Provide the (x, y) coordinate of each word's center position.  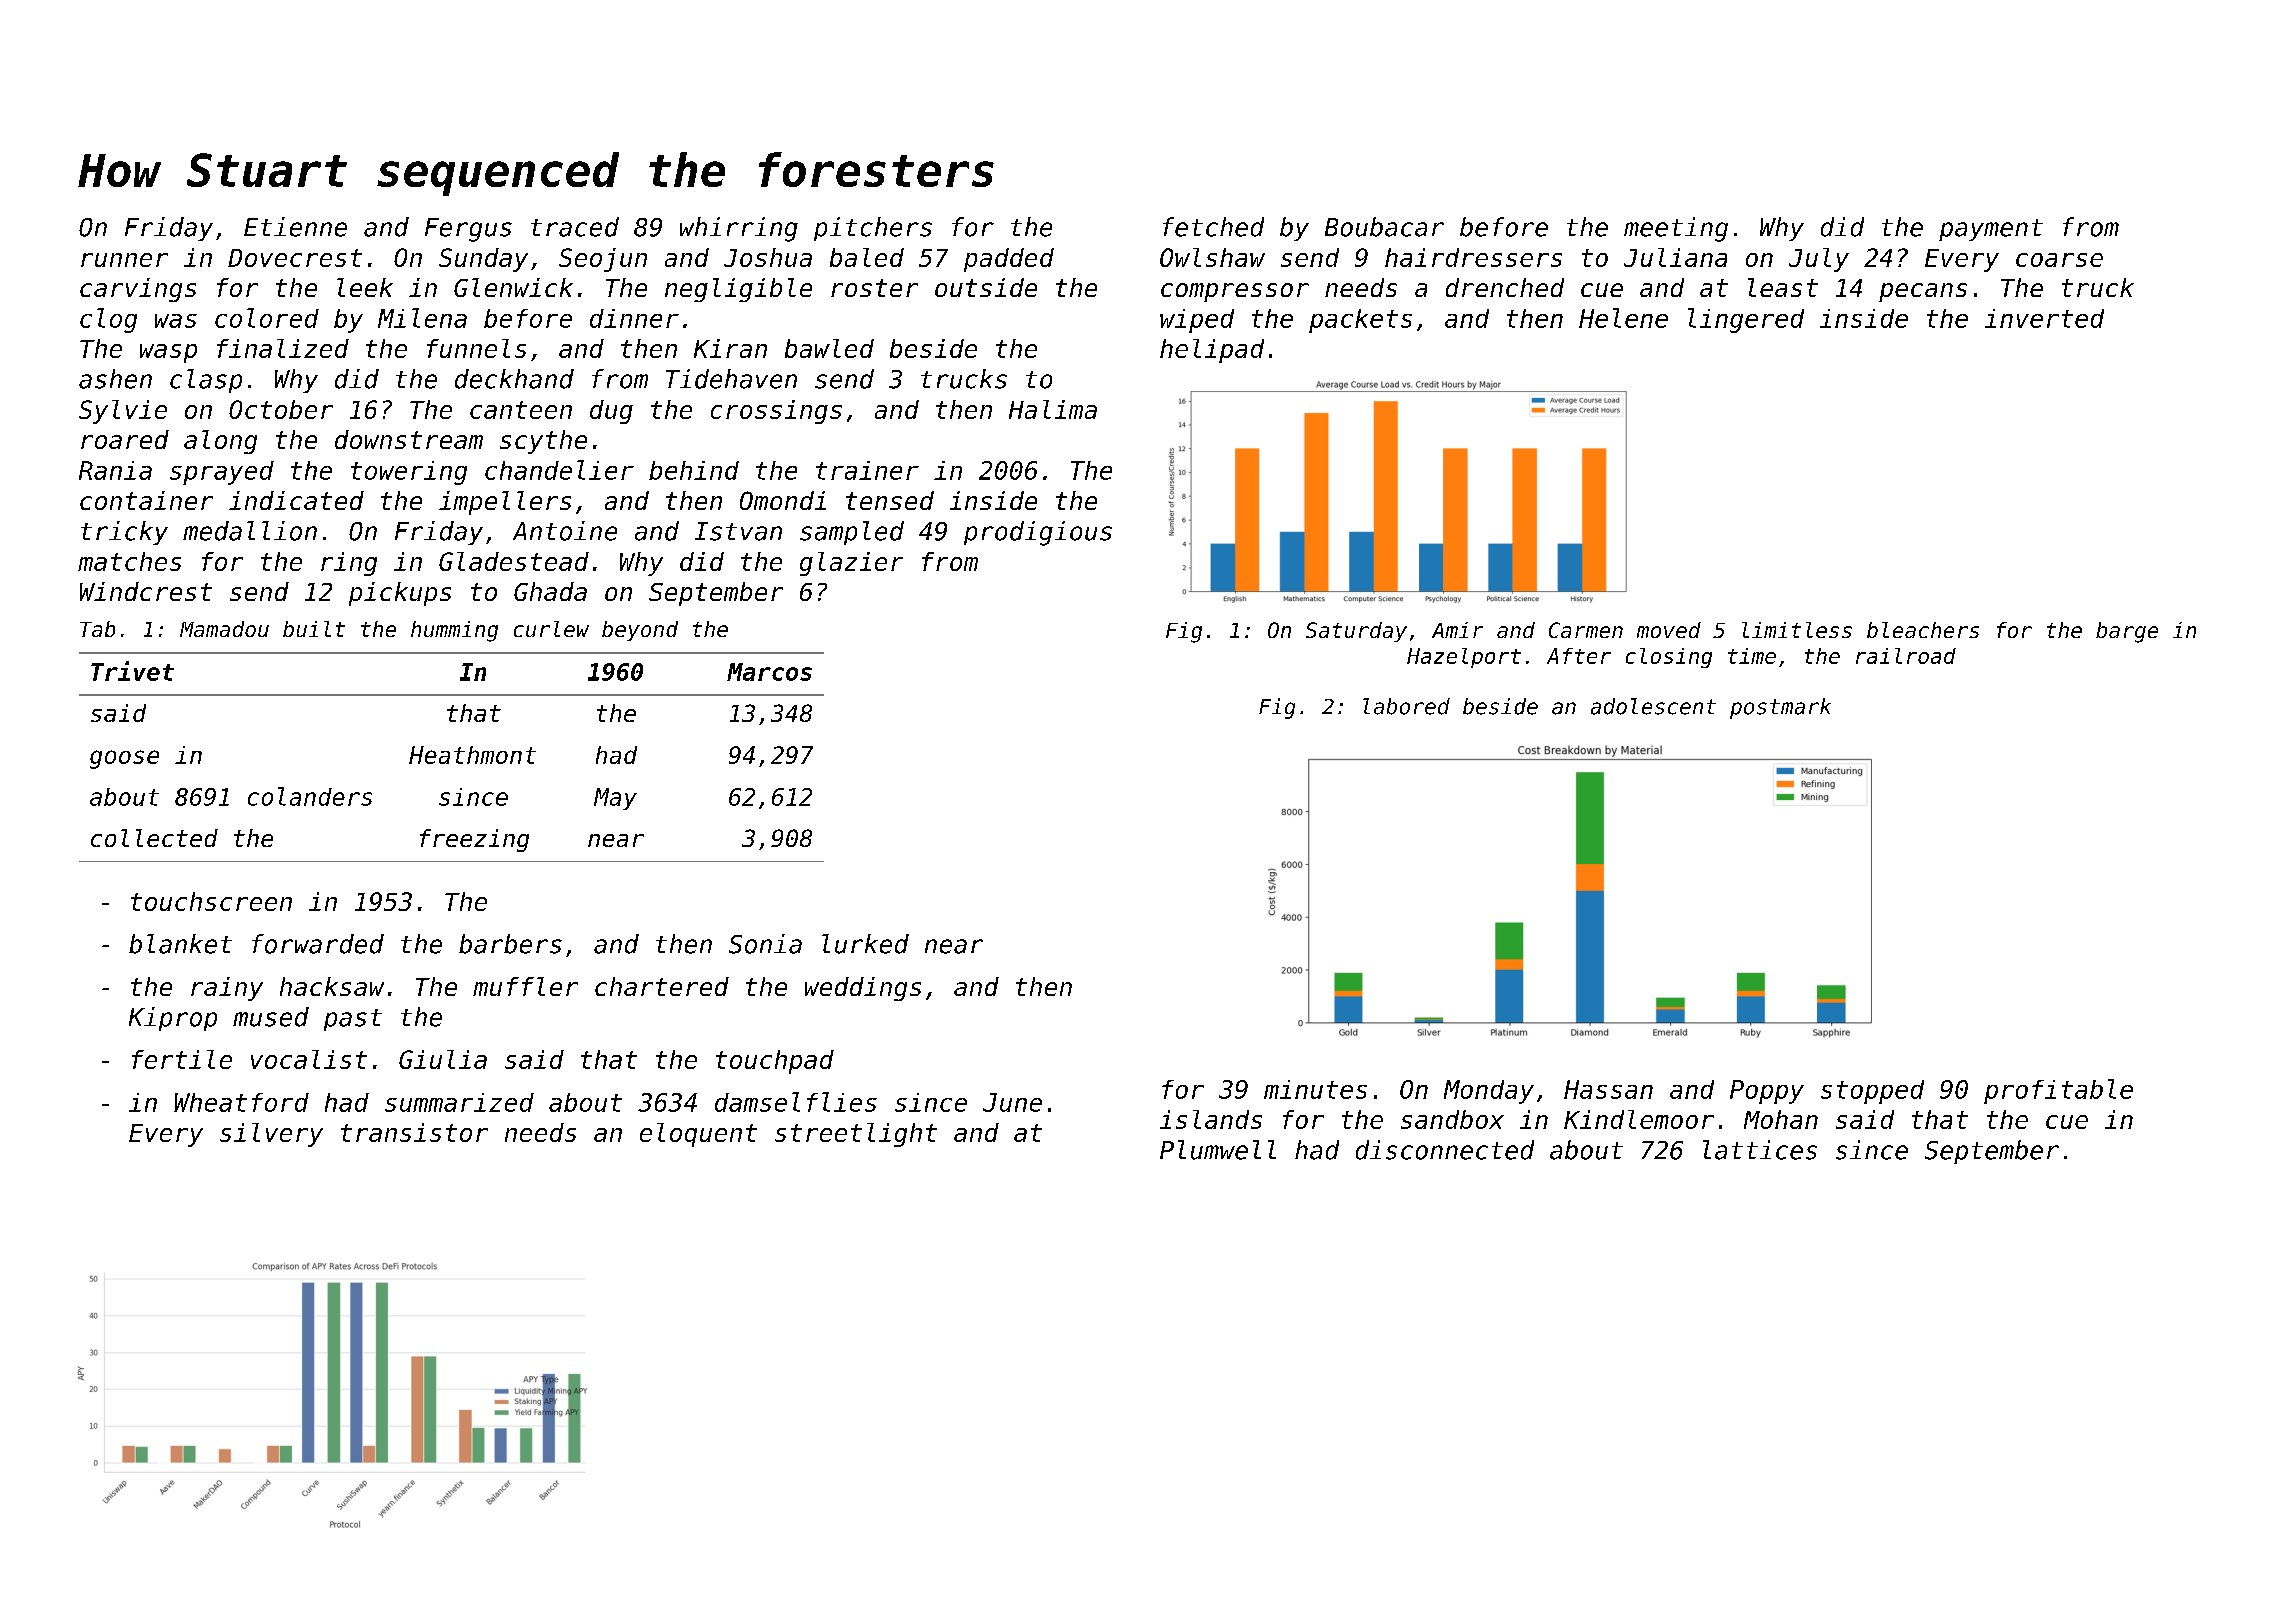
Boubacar (1384, 227)
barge (2127, 632)
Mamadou (224, 629)
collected (154, 838)
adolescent (1653, 706)
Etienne (295, 227)
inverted (2044, 318)
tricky (124, 533)
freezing (474, 840)
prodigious (1038, 533)
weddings (863, 989)
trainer (867, 470)
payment (1991, 230)
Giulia (443, 1059)
